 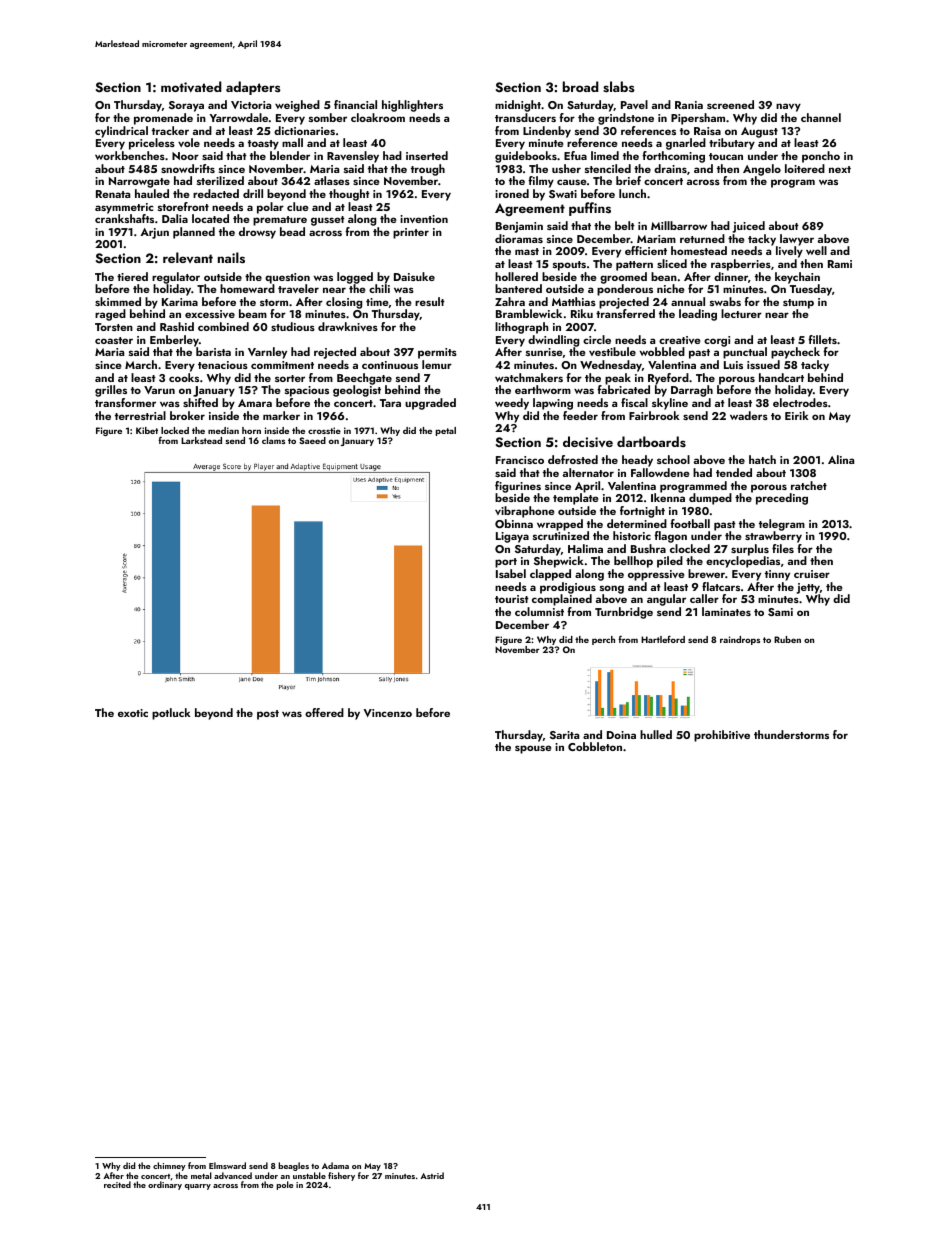 I want to click on stump, so click(x=798, y=304).
